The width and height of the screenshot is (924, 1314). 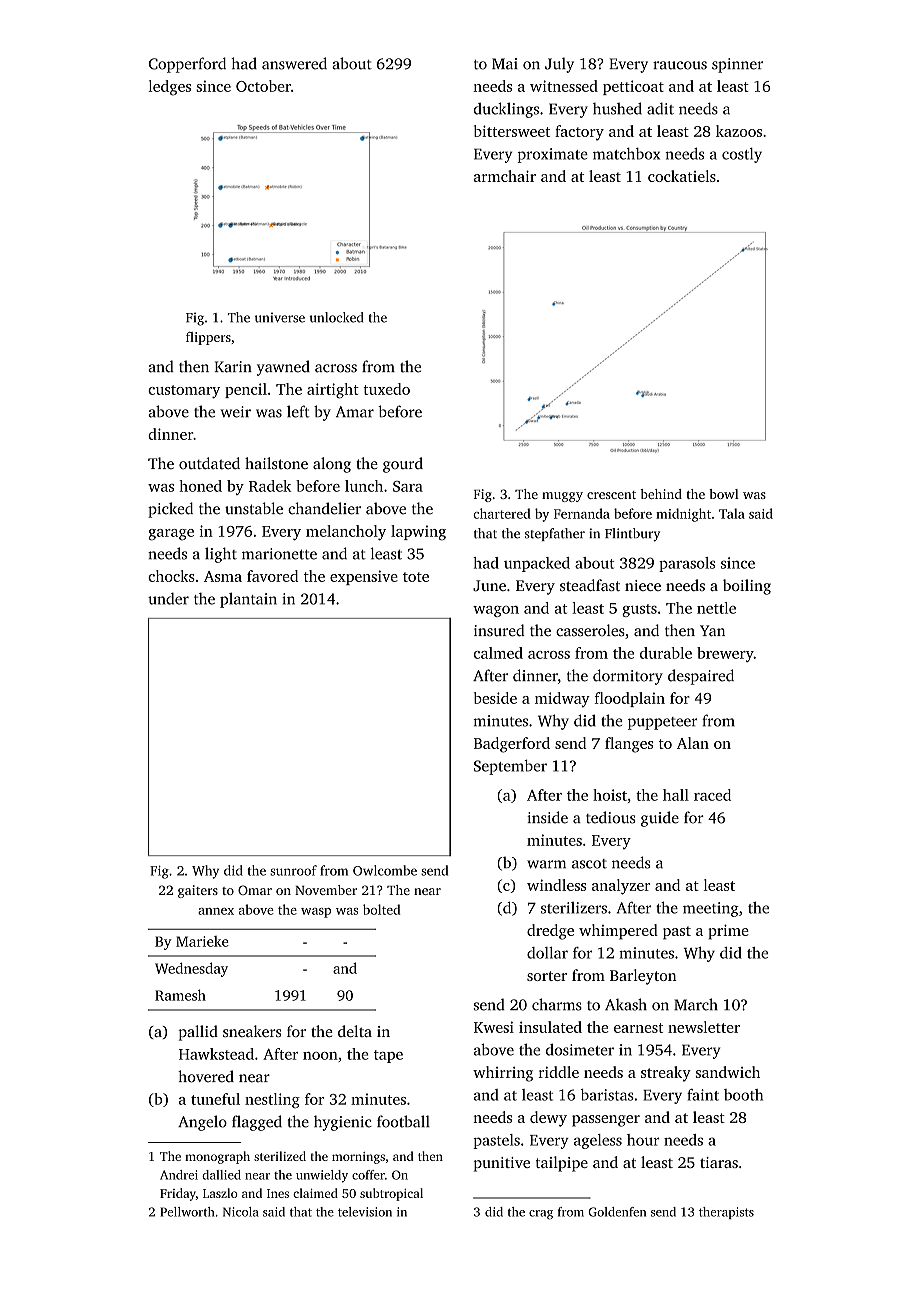 What do you see at coordinates (387, 389) in the screenshot?
I see `tuxedo` at bounding box center [387, 389].
